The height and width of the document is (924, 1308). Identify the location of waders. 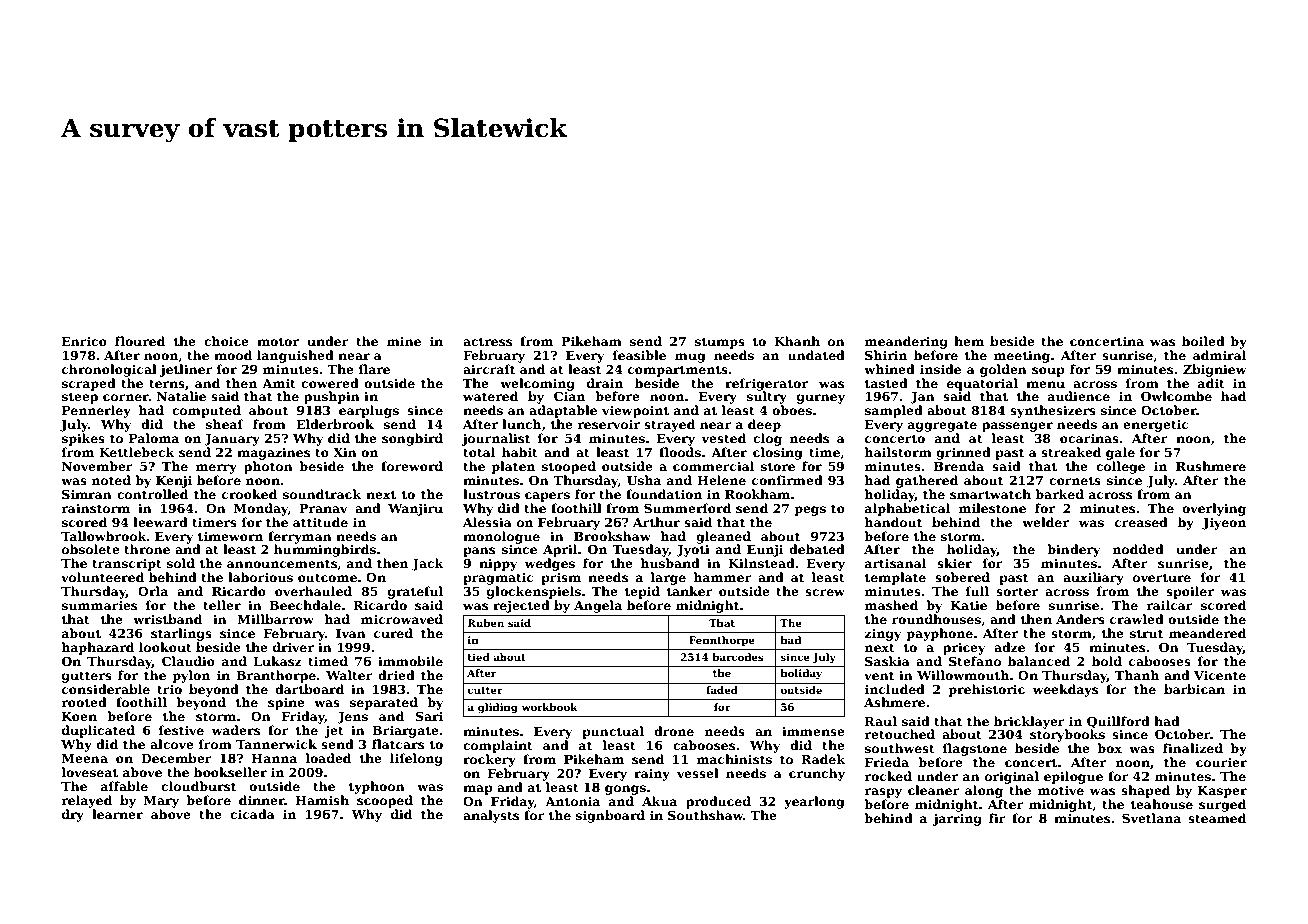
(236, 730).
